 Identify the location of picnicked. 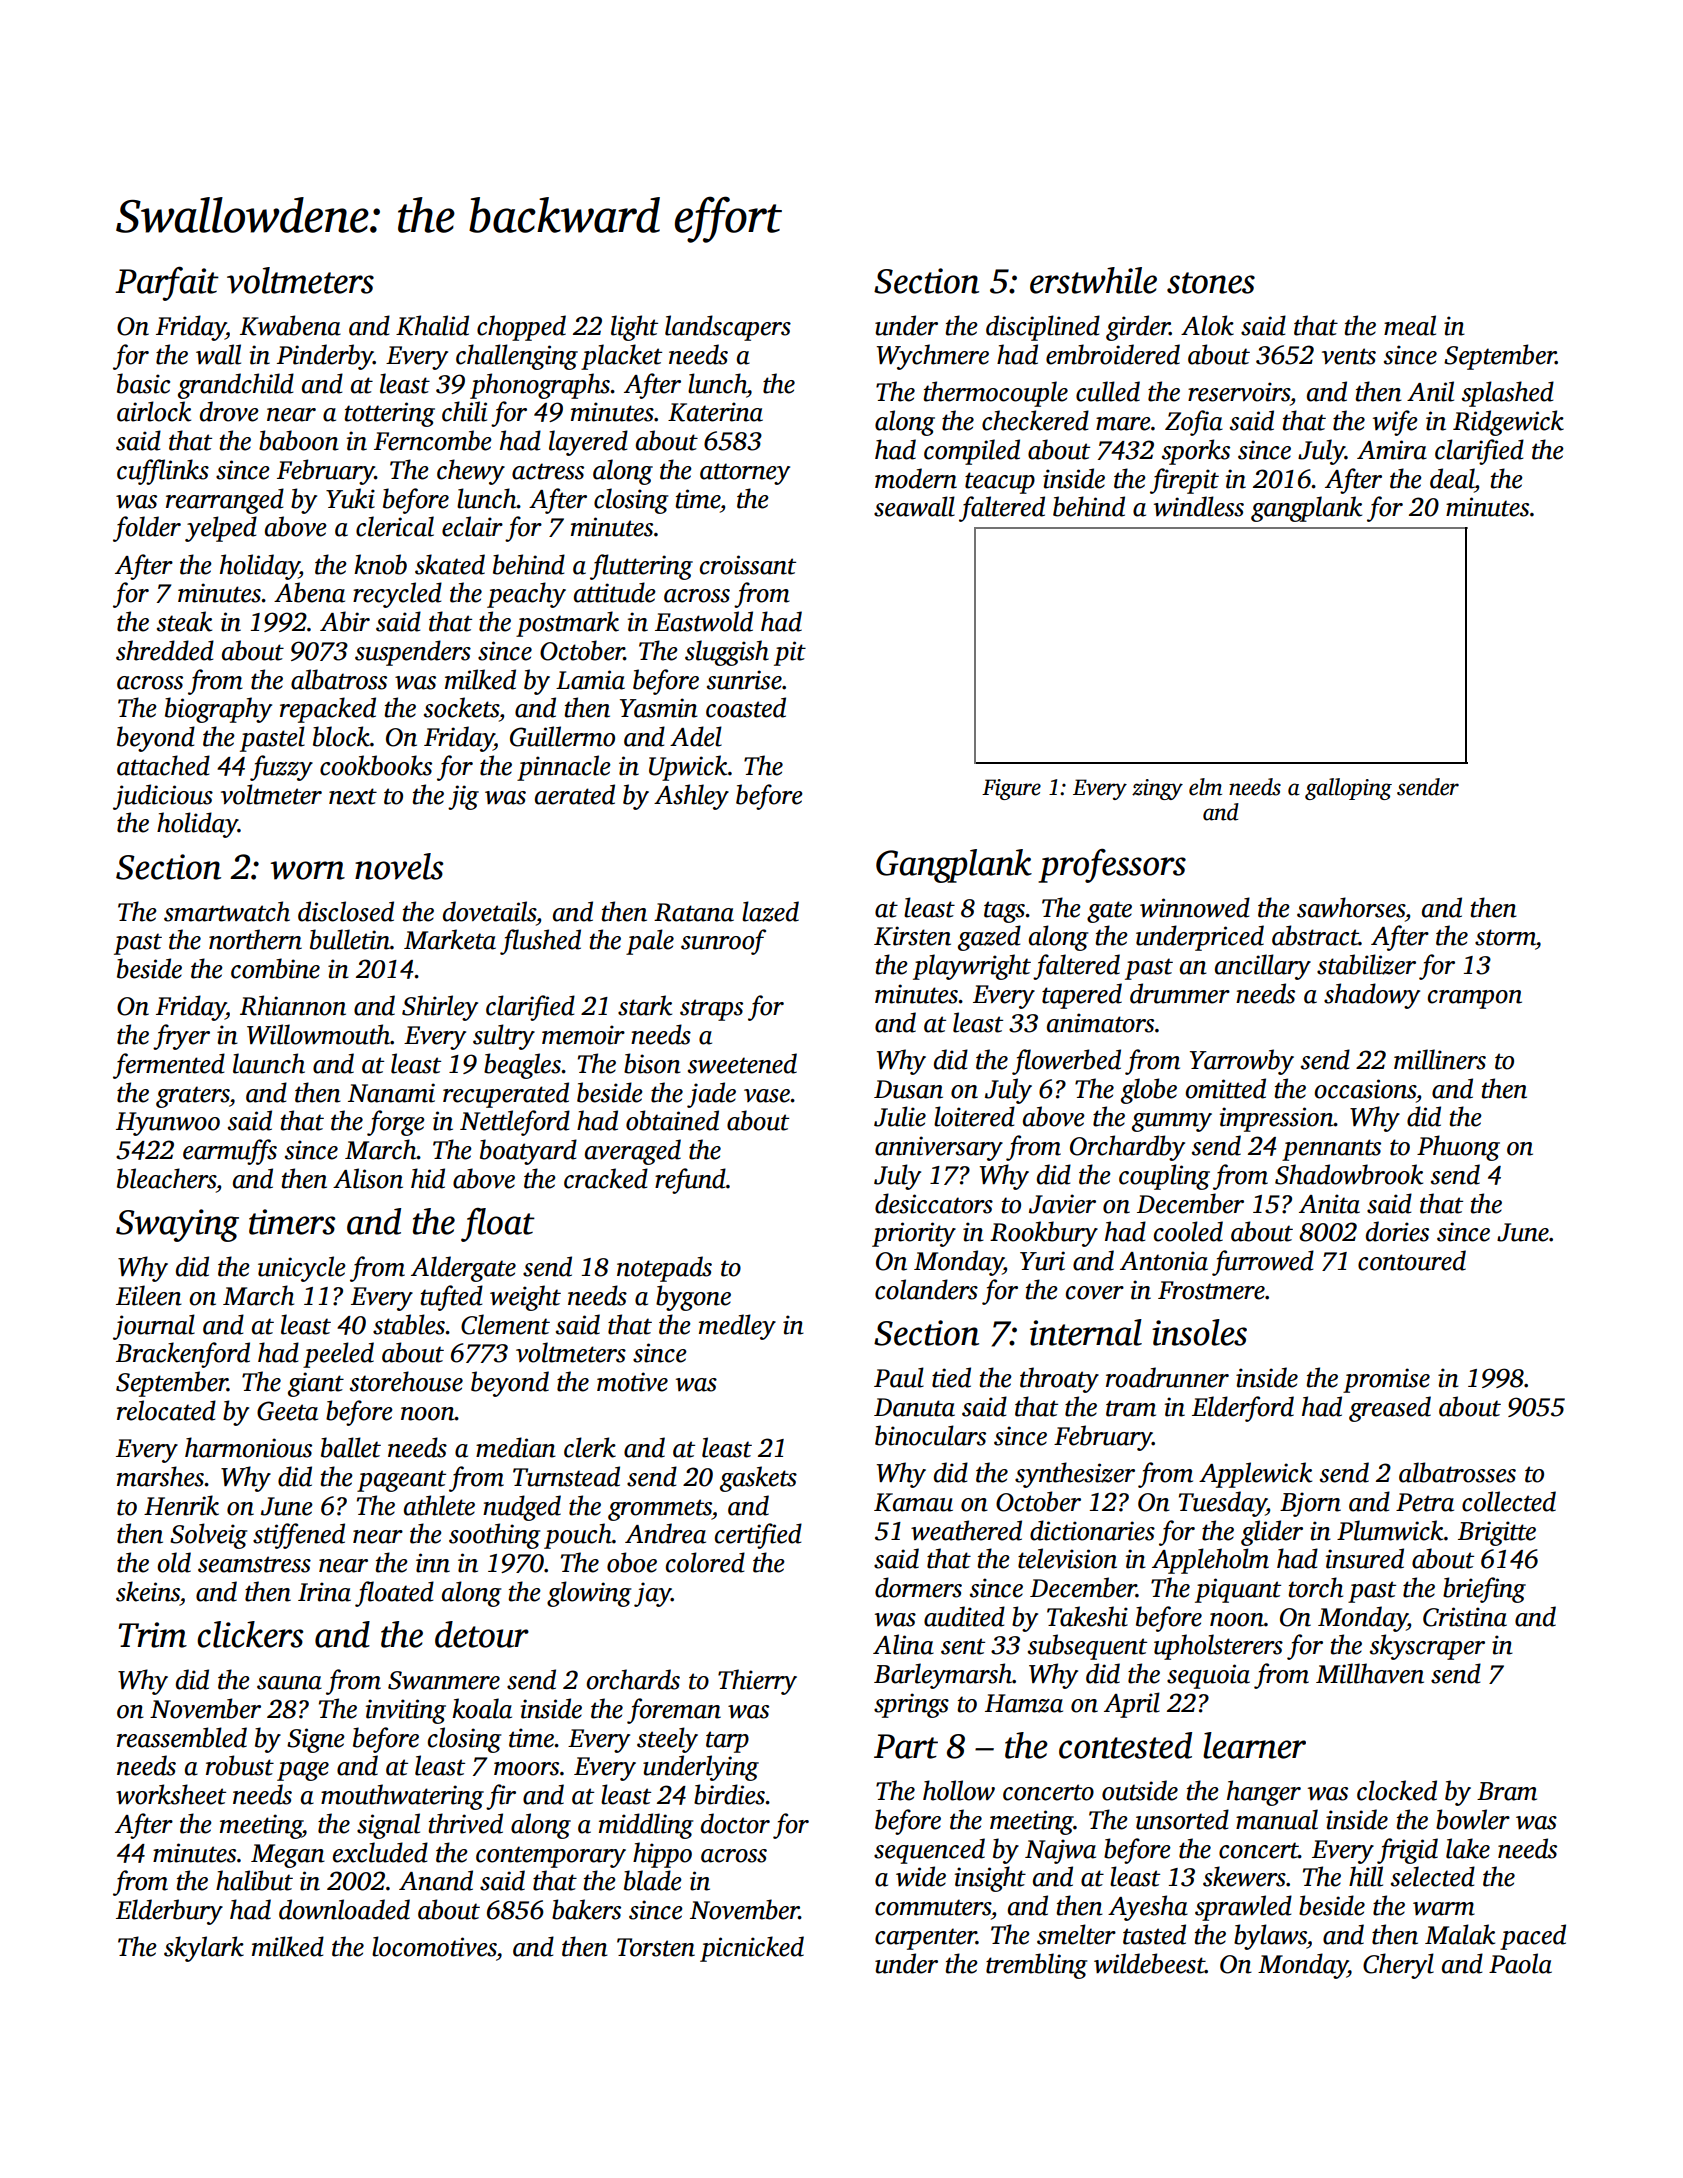
(752, 1949).
